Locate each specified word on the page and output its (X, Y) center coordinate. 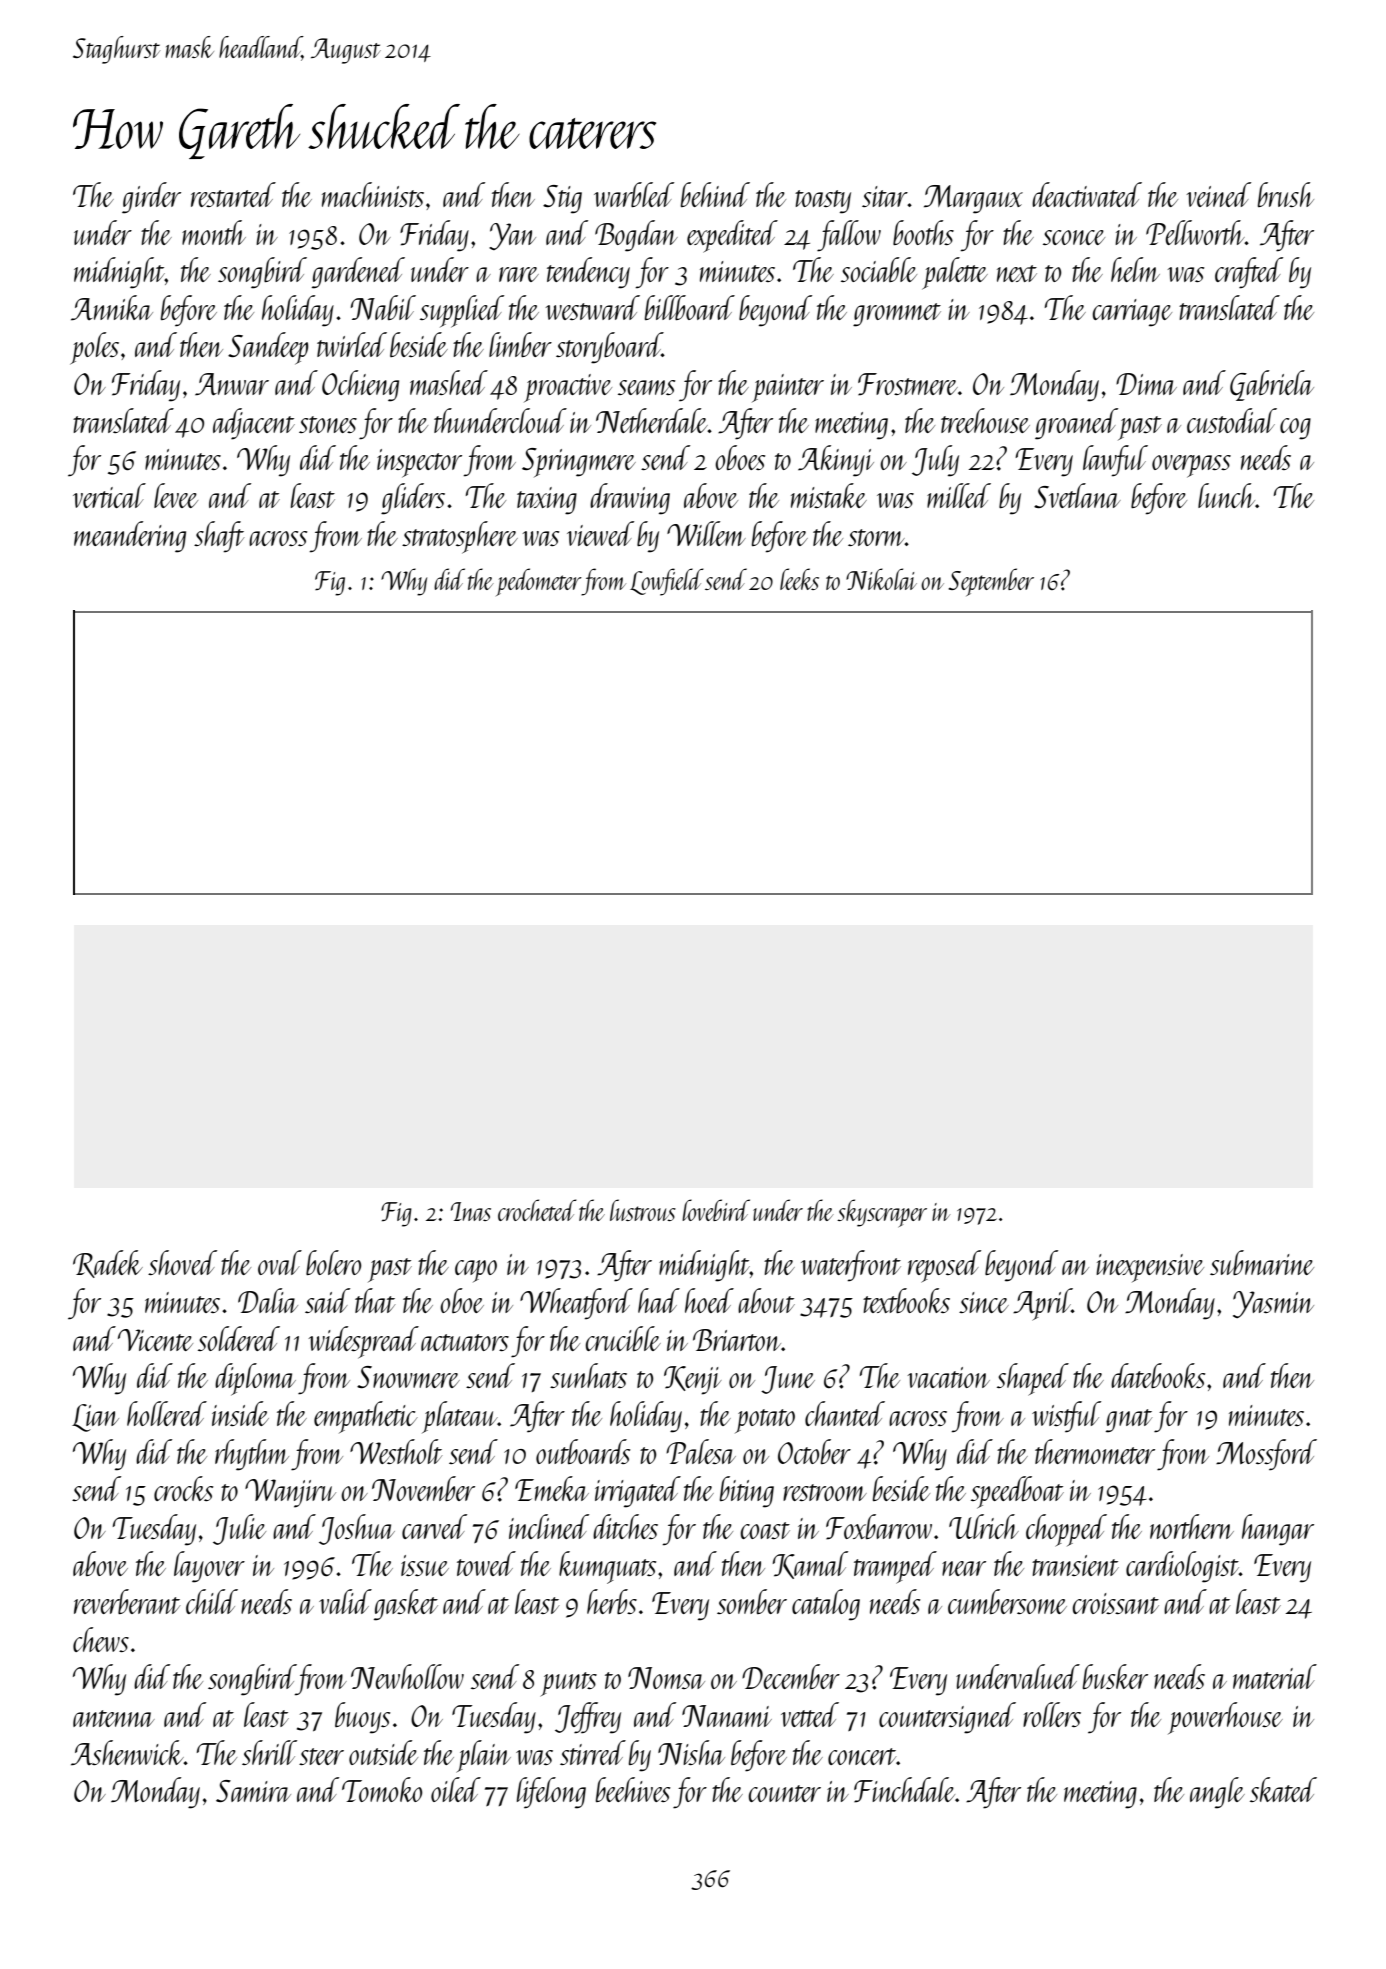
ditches (625, 1526)
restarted (233, 194)
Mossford (1266, 1455)
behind (715, 194)
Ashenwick (127, 1753)
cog (1295, 429)
